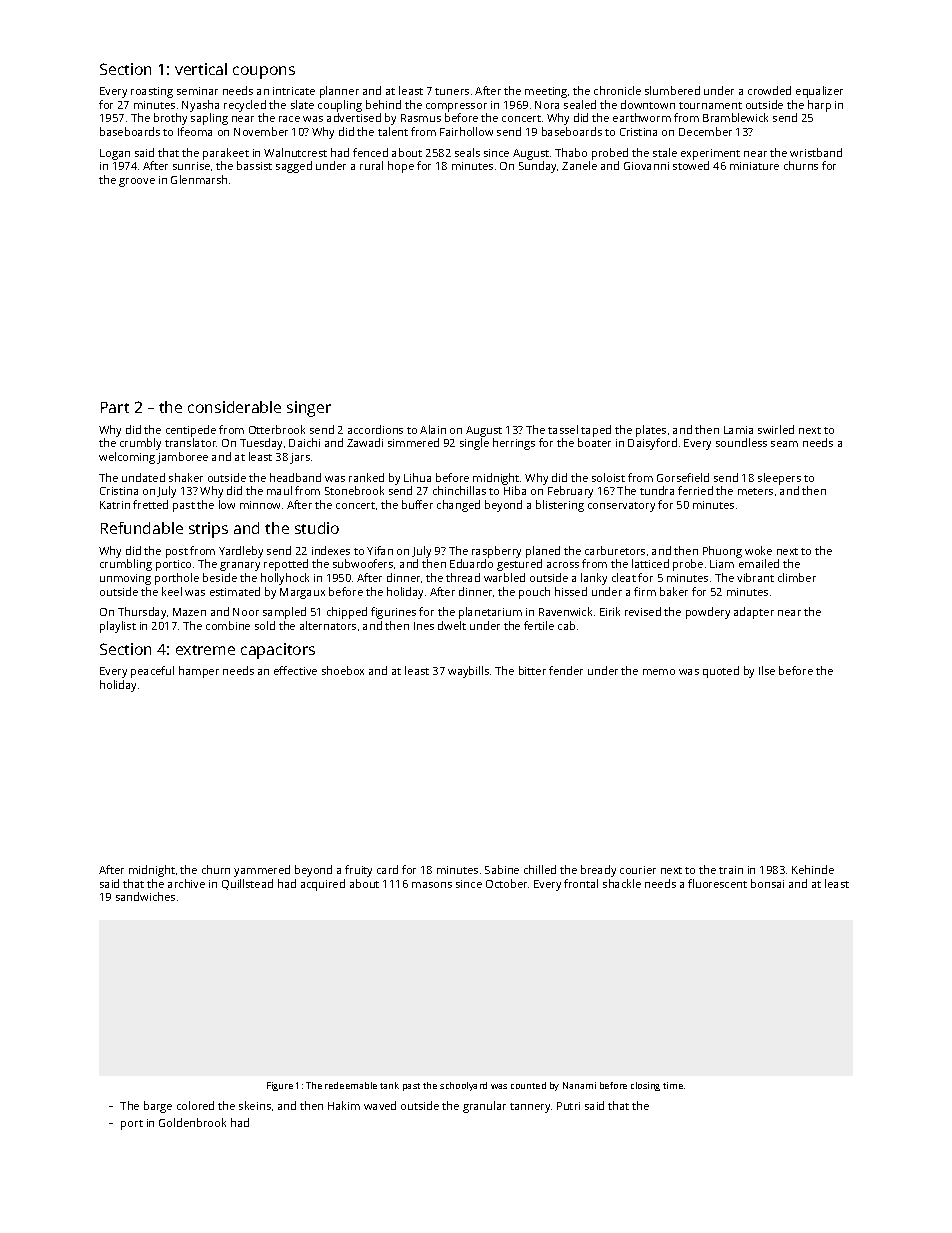  I want to click on card, so click(387, 869).
